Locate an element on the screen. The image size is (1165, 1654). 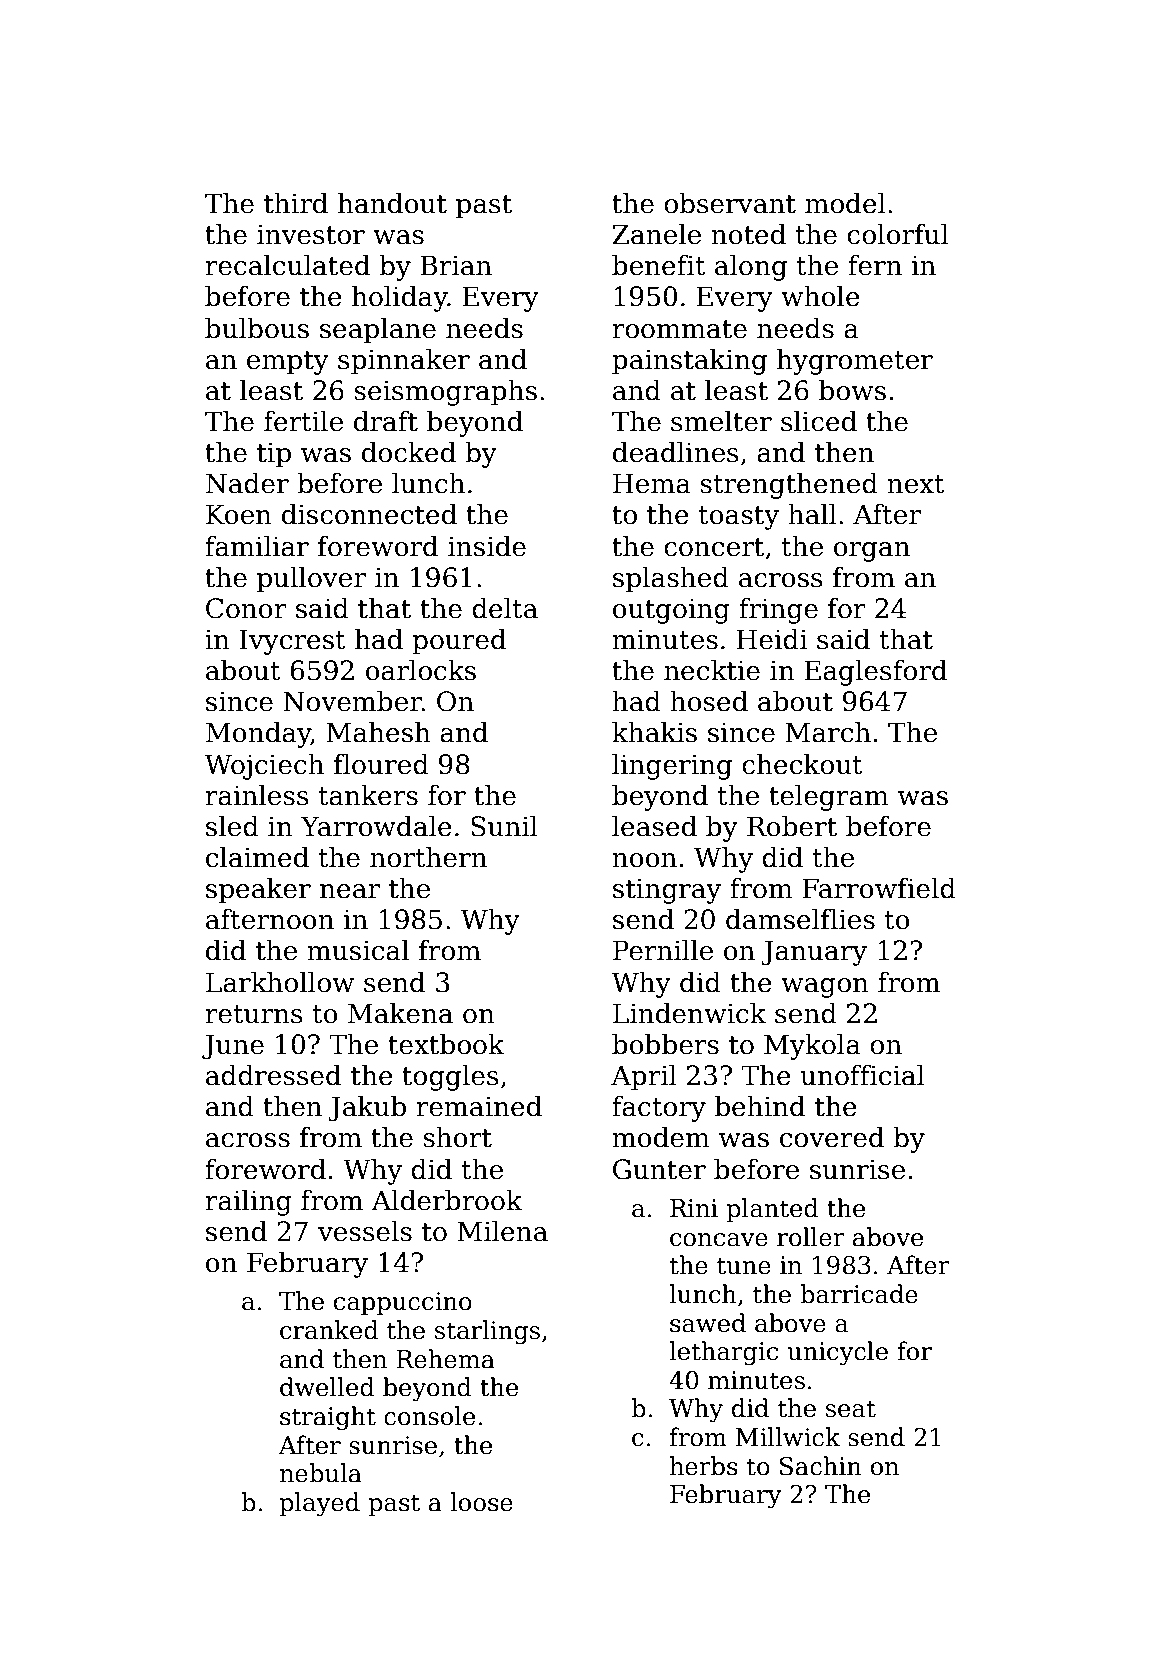
Sachin is located at coordinates (821, 1466).
